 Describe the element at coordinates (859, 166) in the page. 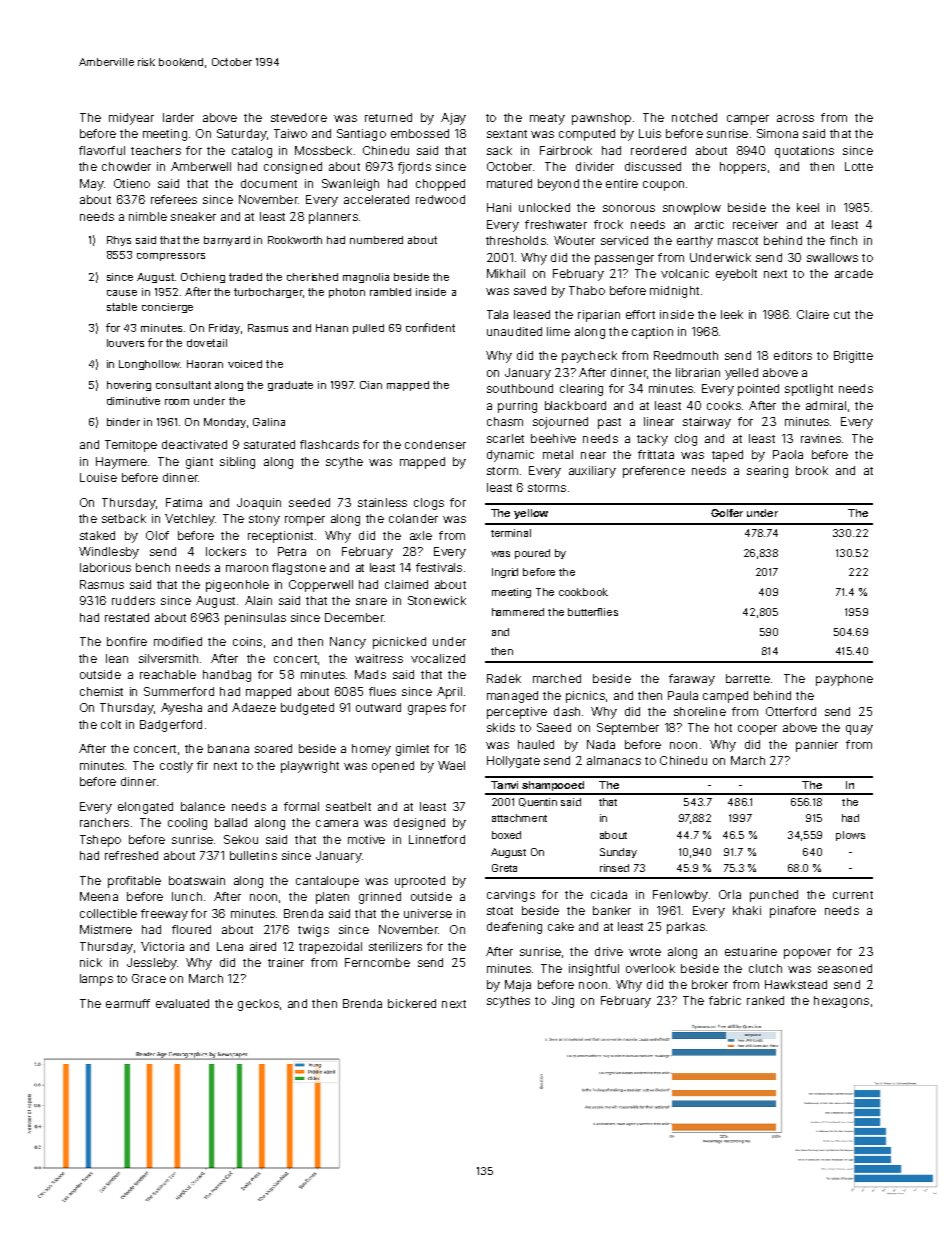

I see `Lotte` at that location.
